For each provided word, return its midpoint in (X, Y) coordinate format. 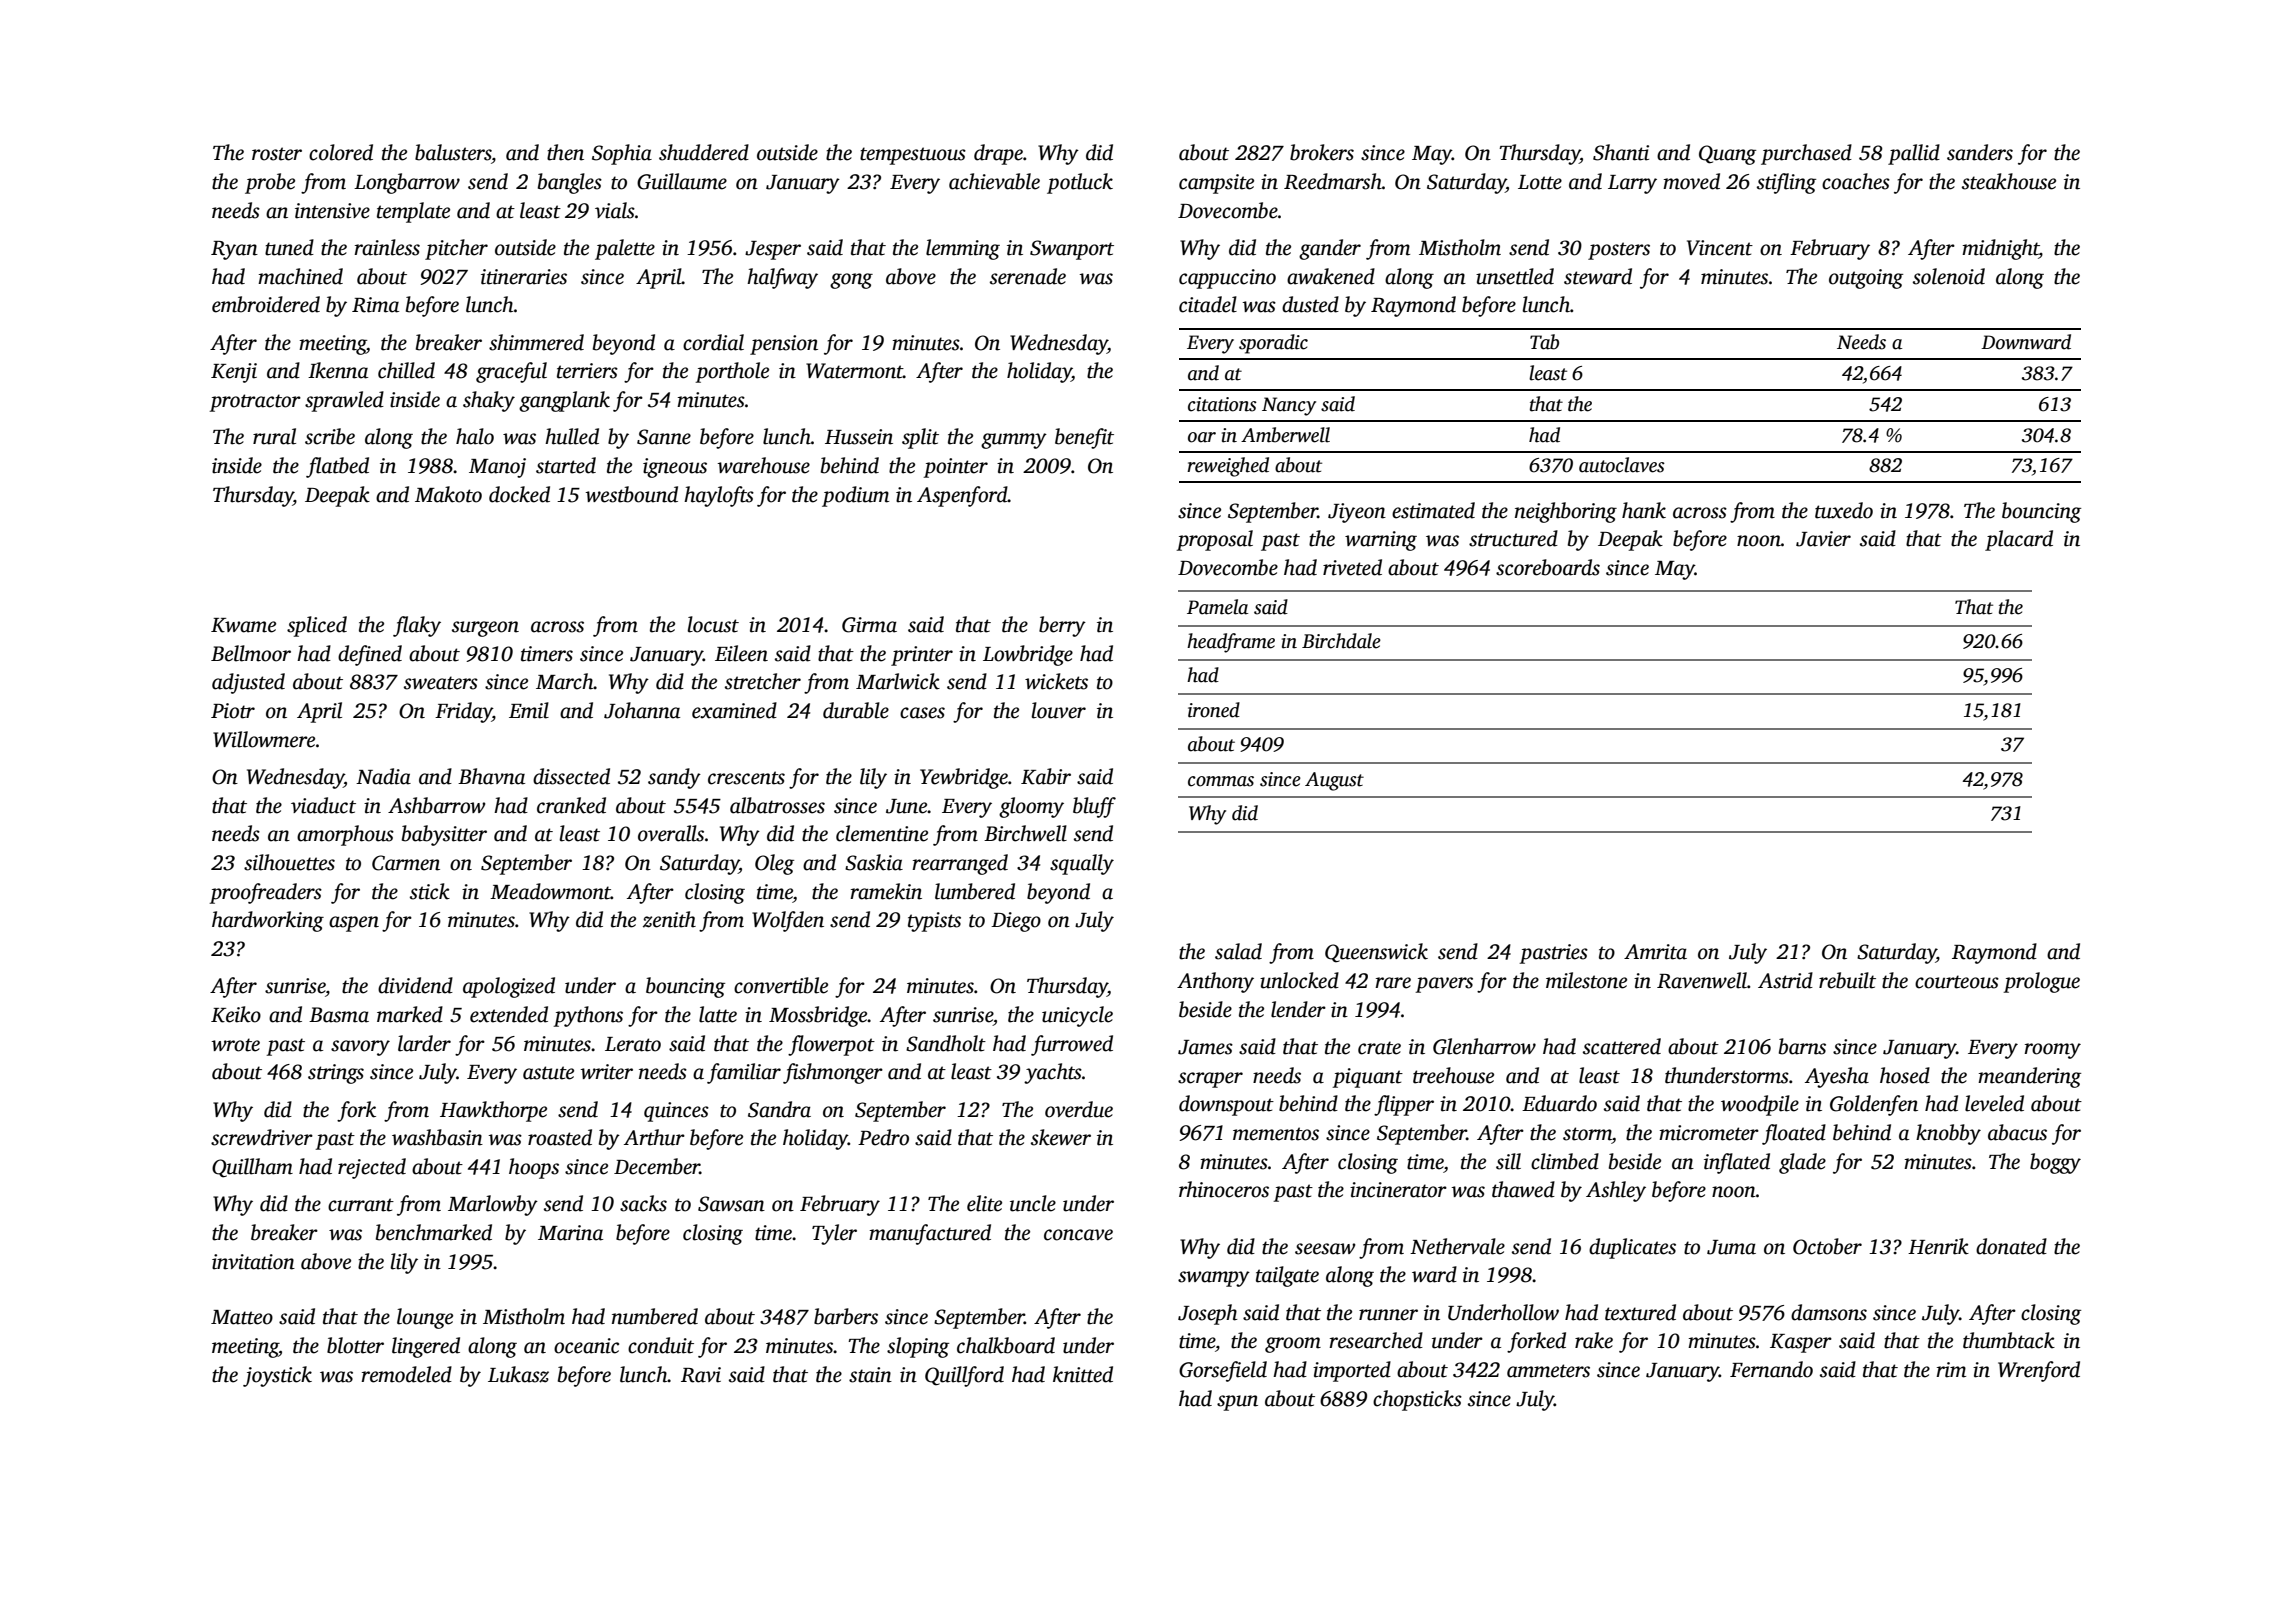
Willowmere (264, 739)
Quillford (964, 1376)
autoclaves (1622, 465)
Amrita (1655, 952)
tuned (289, 247)
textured (1640, 1312)
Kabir (1046, 776)
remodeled (406, 1374)
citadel (1208, 304)
